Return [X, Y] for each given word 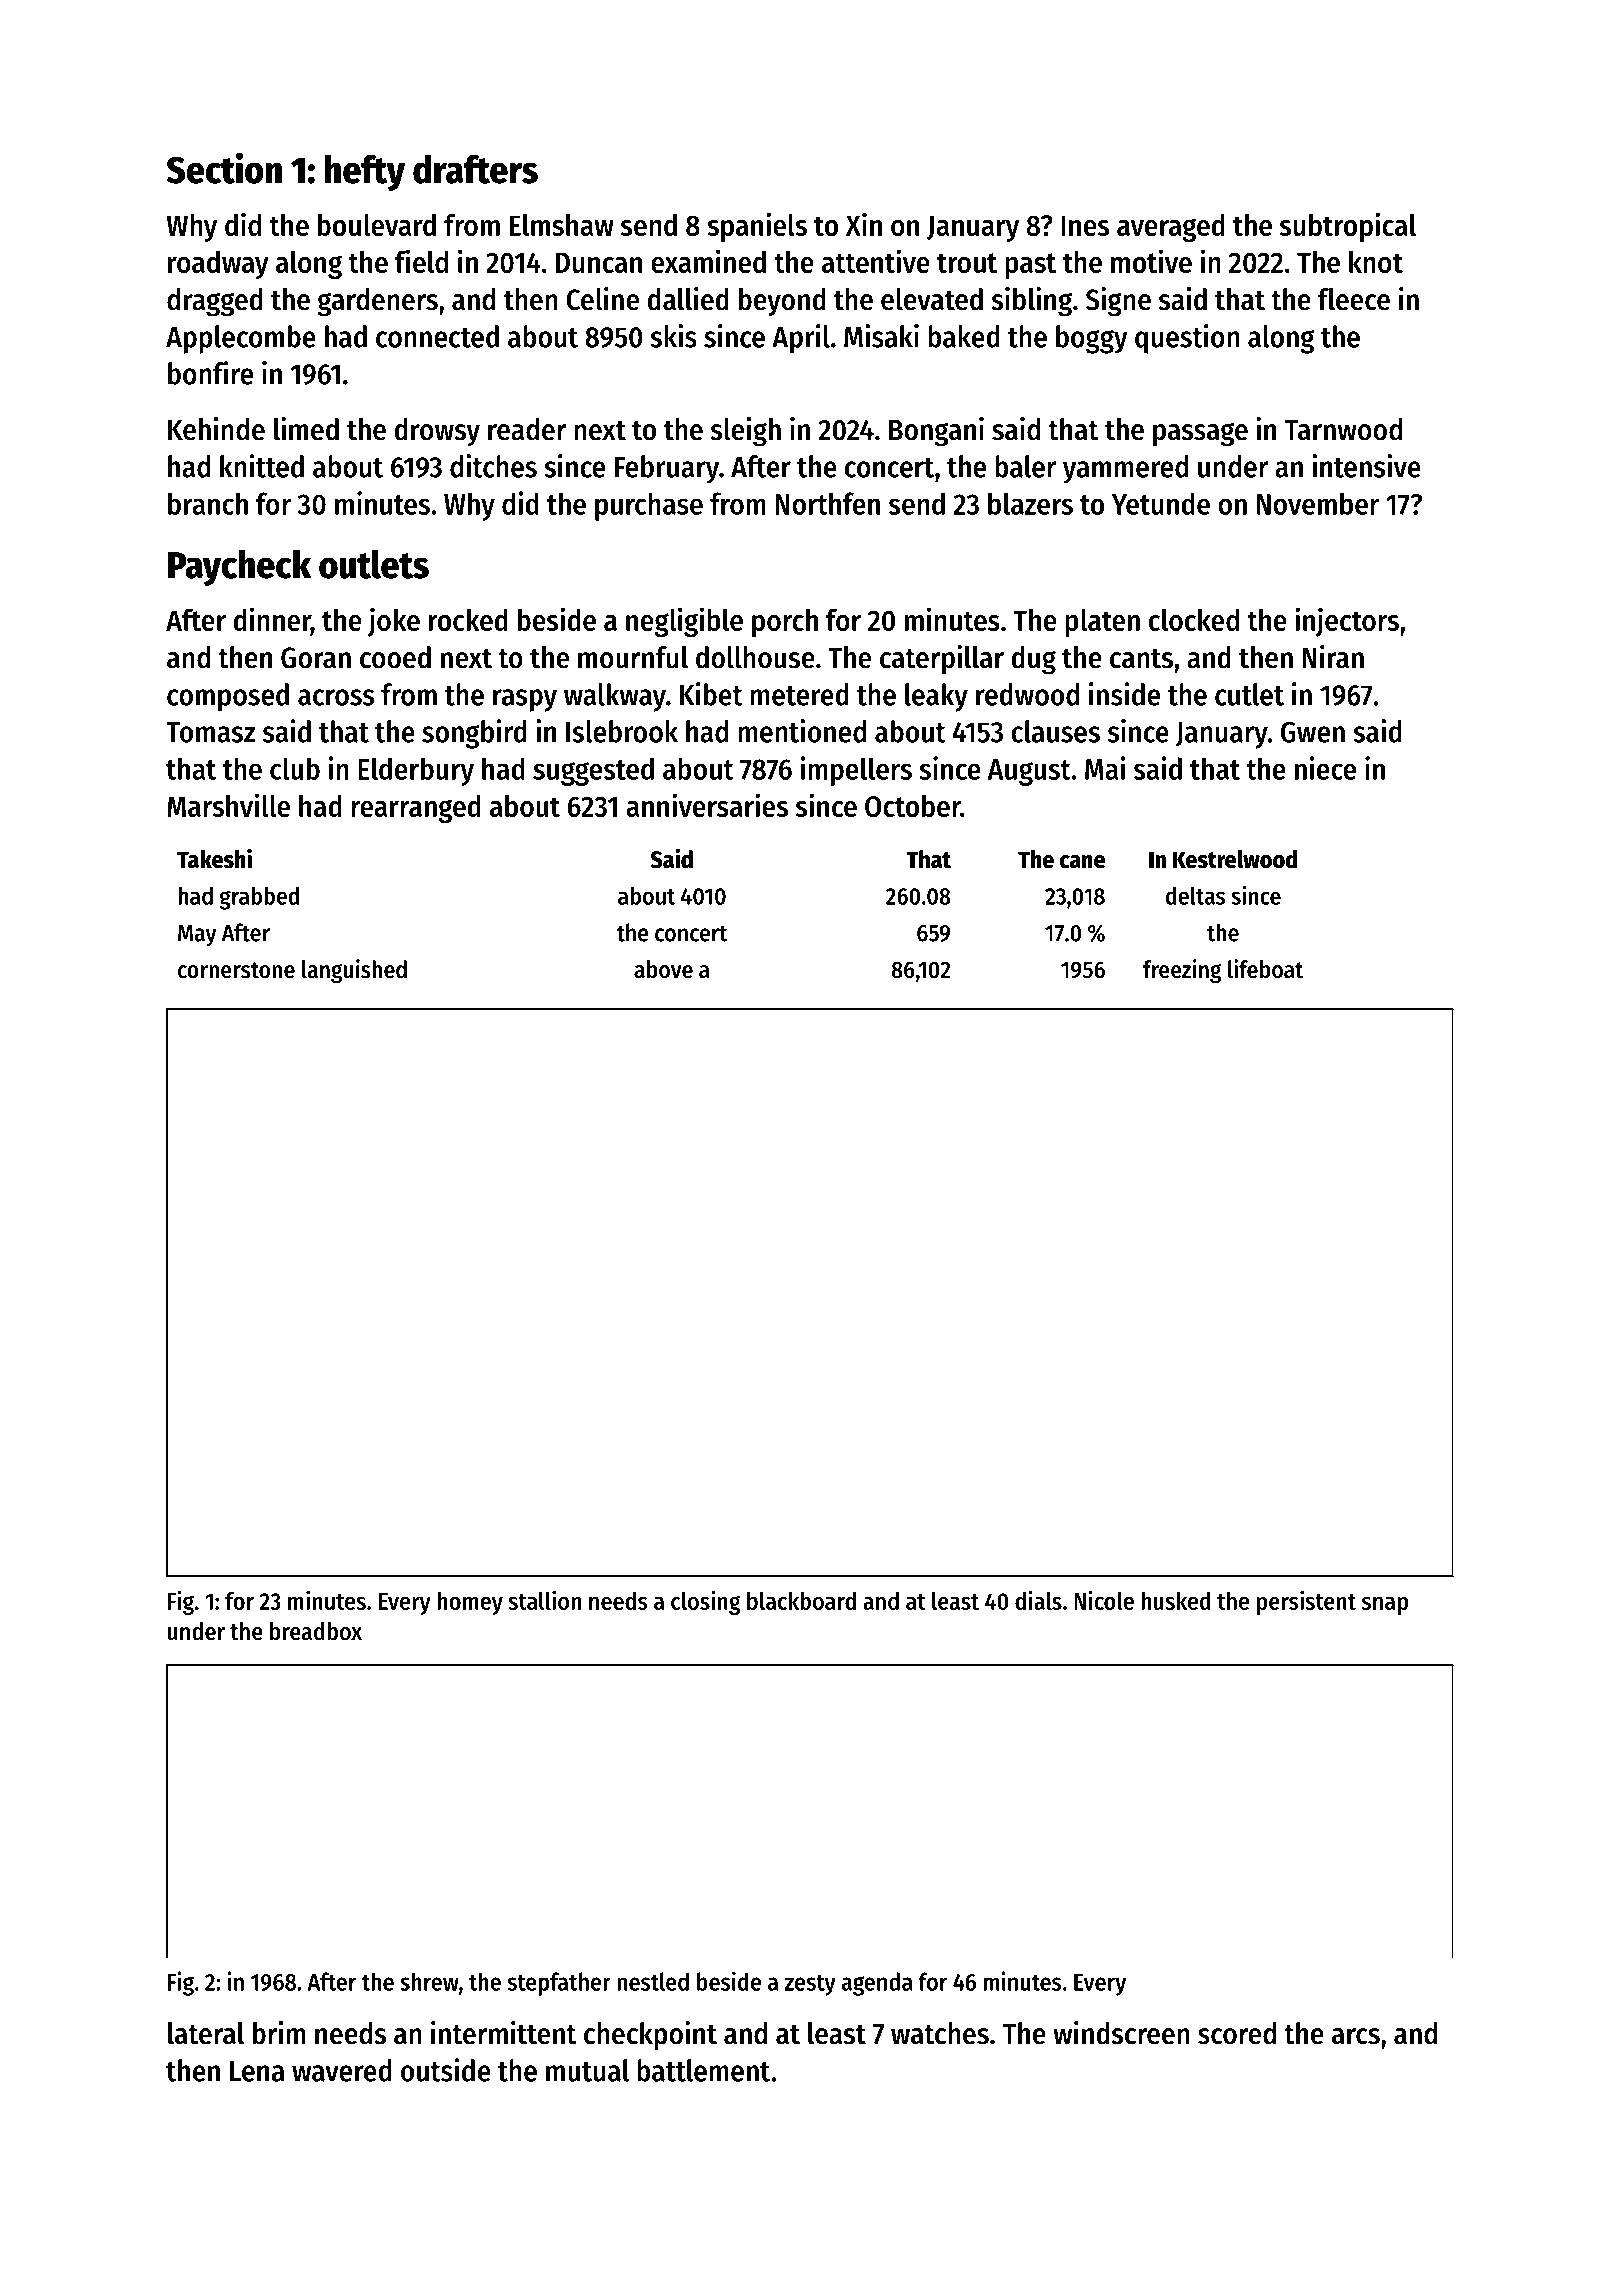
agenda [877, 1984]
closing [706, 1602]
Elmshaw [562, 225]
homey [470, 1603]
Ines [1085, 225]
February [667, 469]
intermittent [504, 2033]
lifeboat [1265, 969]
